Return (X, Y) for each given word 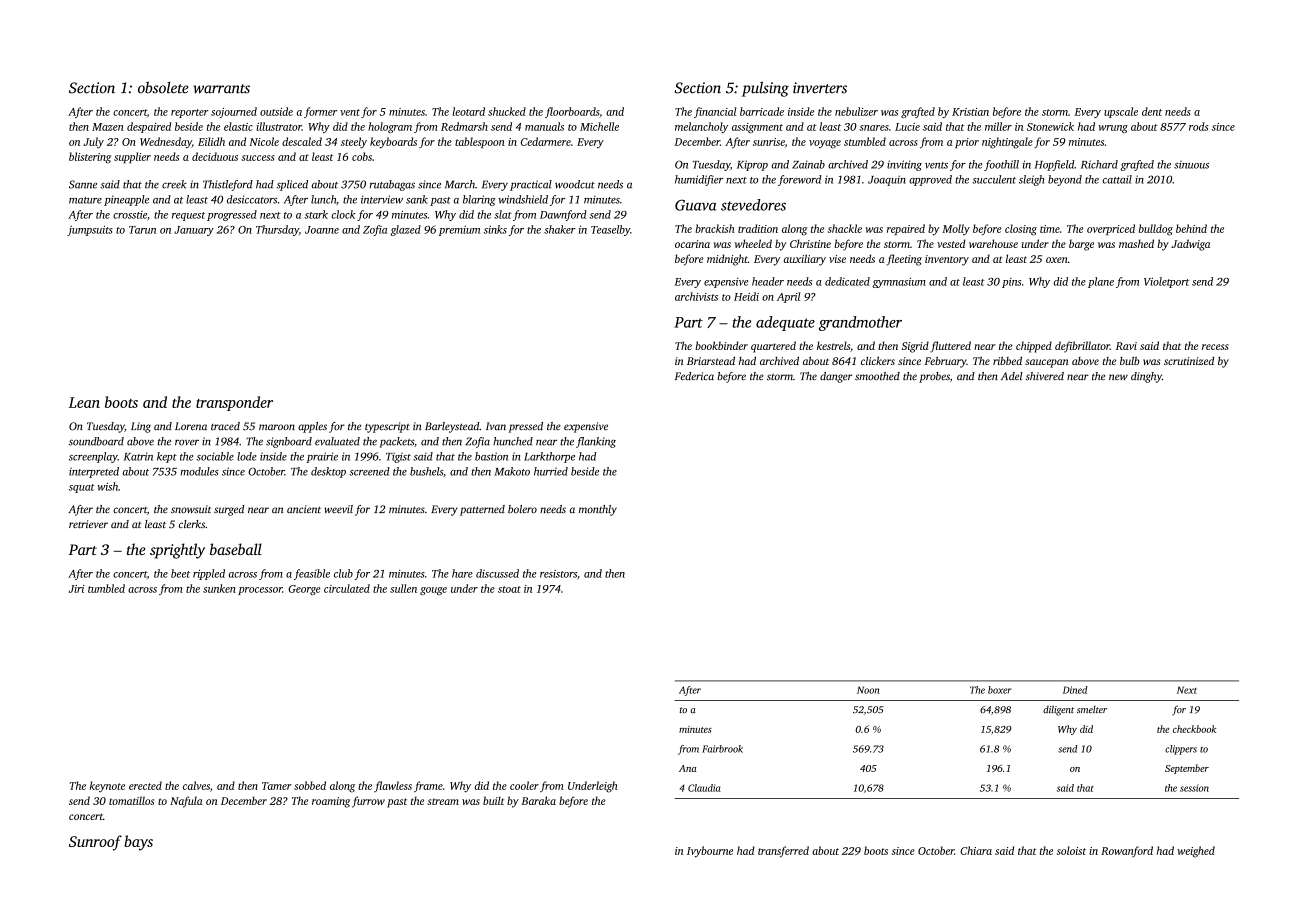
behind (1191, 228)
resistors (558, 574)
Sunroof (95, 843)
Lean (84, 402)
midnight (727, 260)
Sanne (83, 184)
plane (1101, 282)
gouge (433, 591)
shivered (1045, 376)
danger (836, 377)
